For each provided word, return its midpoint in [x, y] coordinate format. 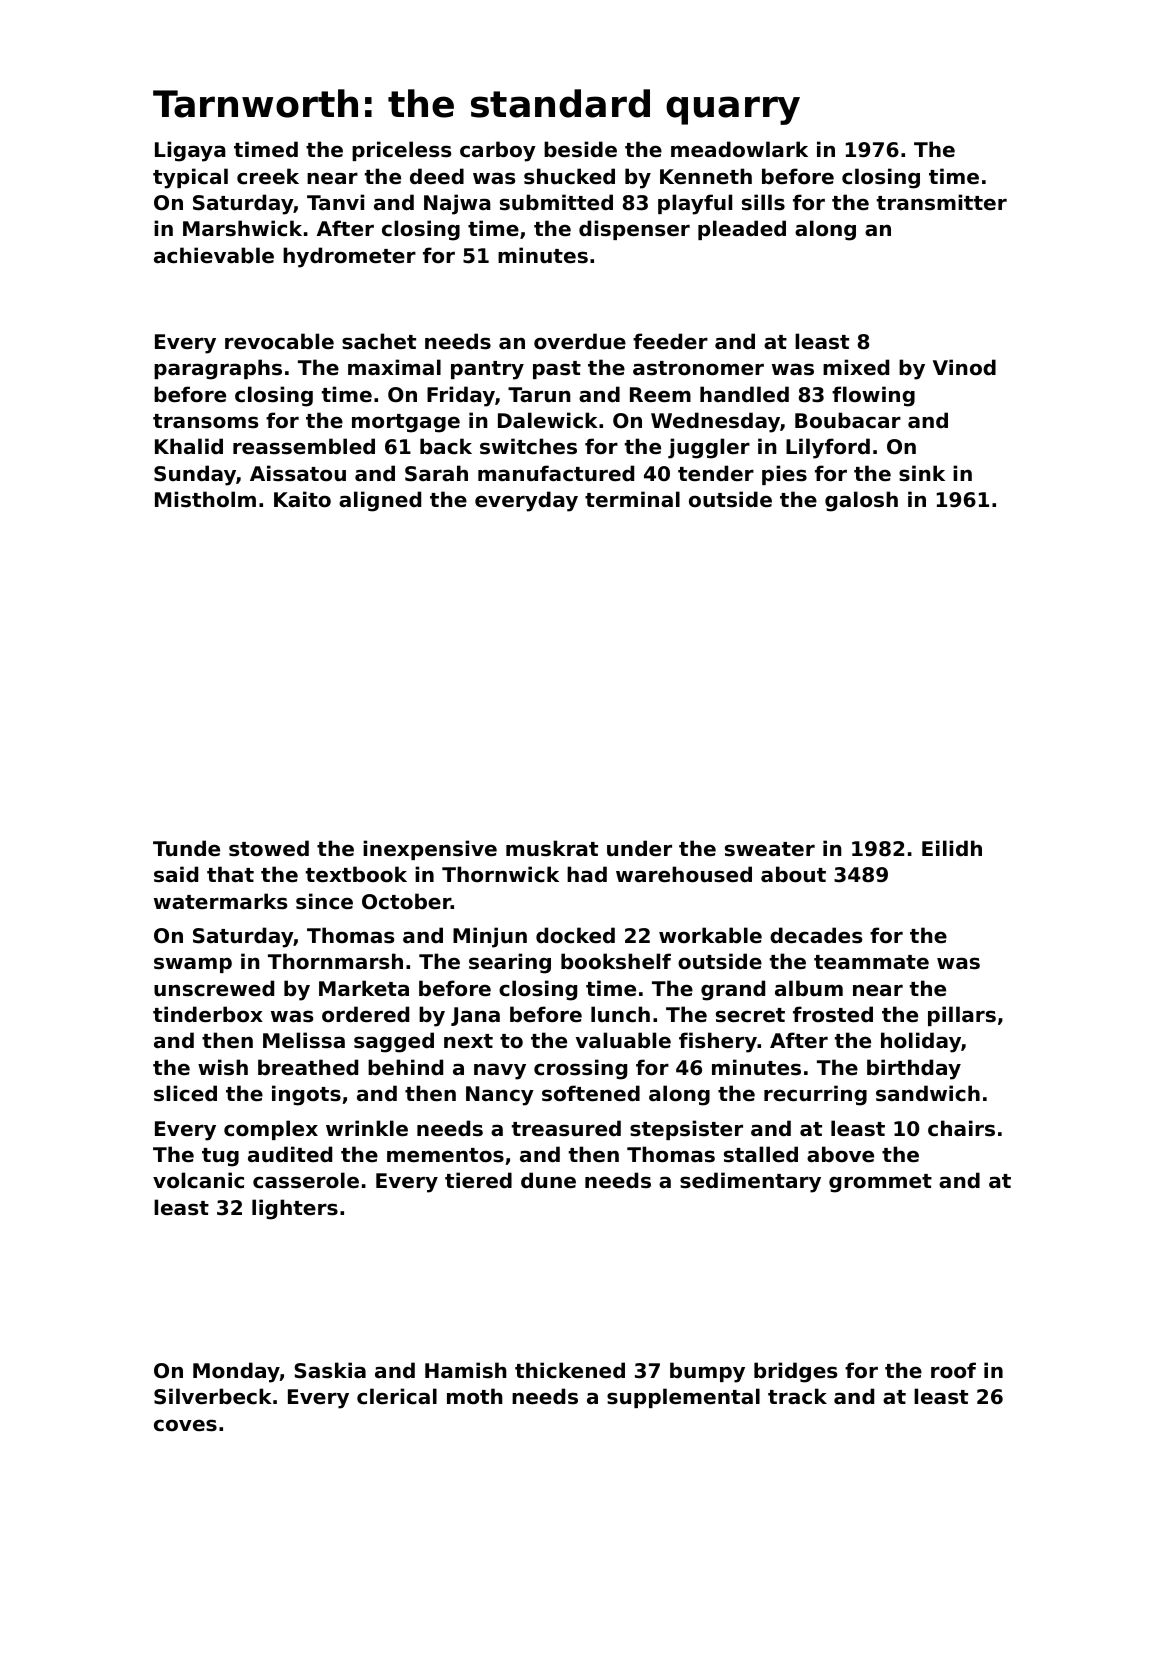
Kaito [302, 499]
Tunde [186, 848]
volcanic [198, 1180]
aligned [380, 501]
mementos [445, 1155]
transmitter [942, 202]
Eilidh [952, 848]
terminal [632, 499]
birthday [914, 1069]
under [639, 848]
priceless [401, 151]
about [793, 874]
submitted [556, 202]
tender [716, 473]
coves [185, 1425]
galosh [861, 501]
